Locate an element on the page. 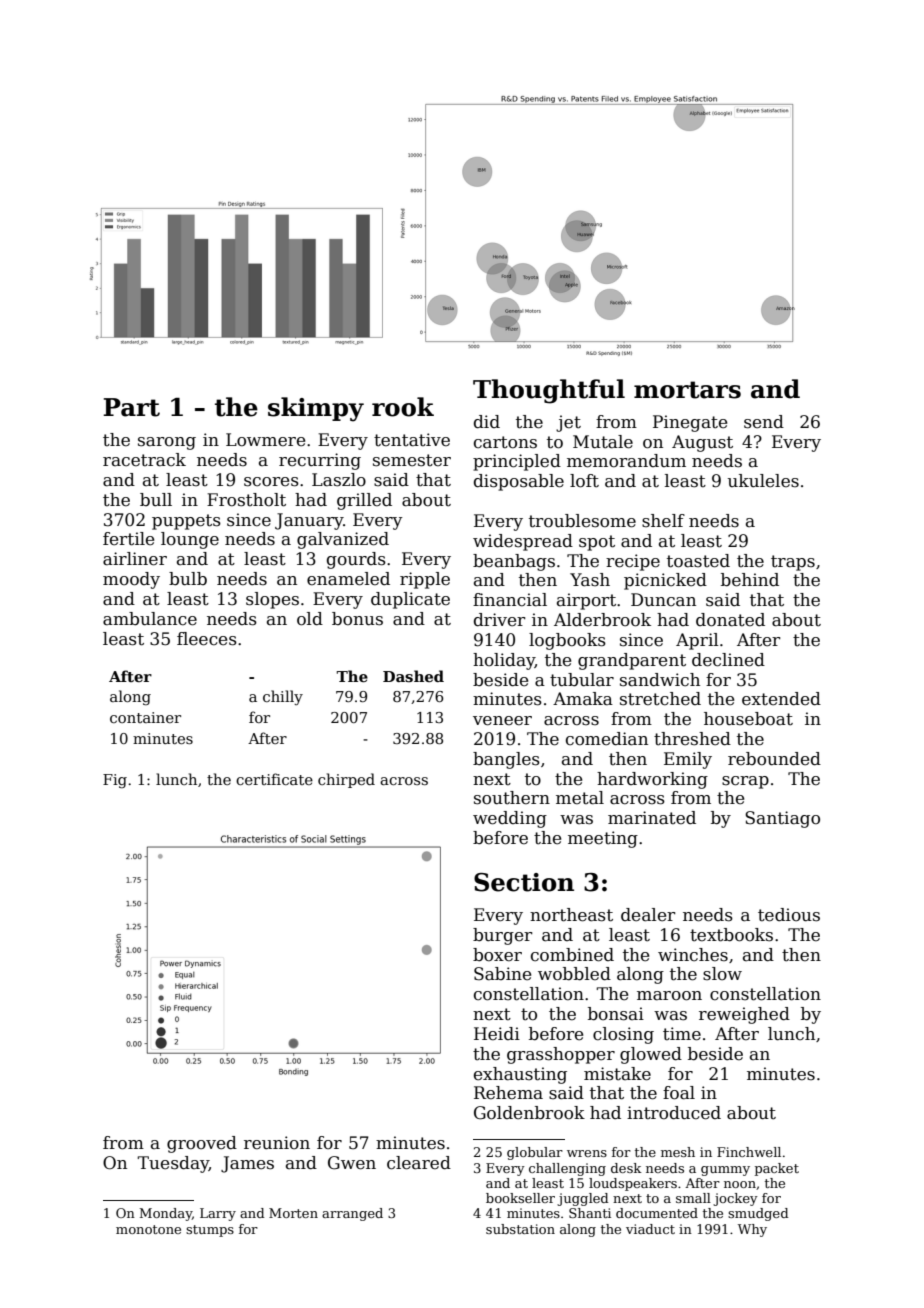  substation is located at coordinates (520, 1229).
